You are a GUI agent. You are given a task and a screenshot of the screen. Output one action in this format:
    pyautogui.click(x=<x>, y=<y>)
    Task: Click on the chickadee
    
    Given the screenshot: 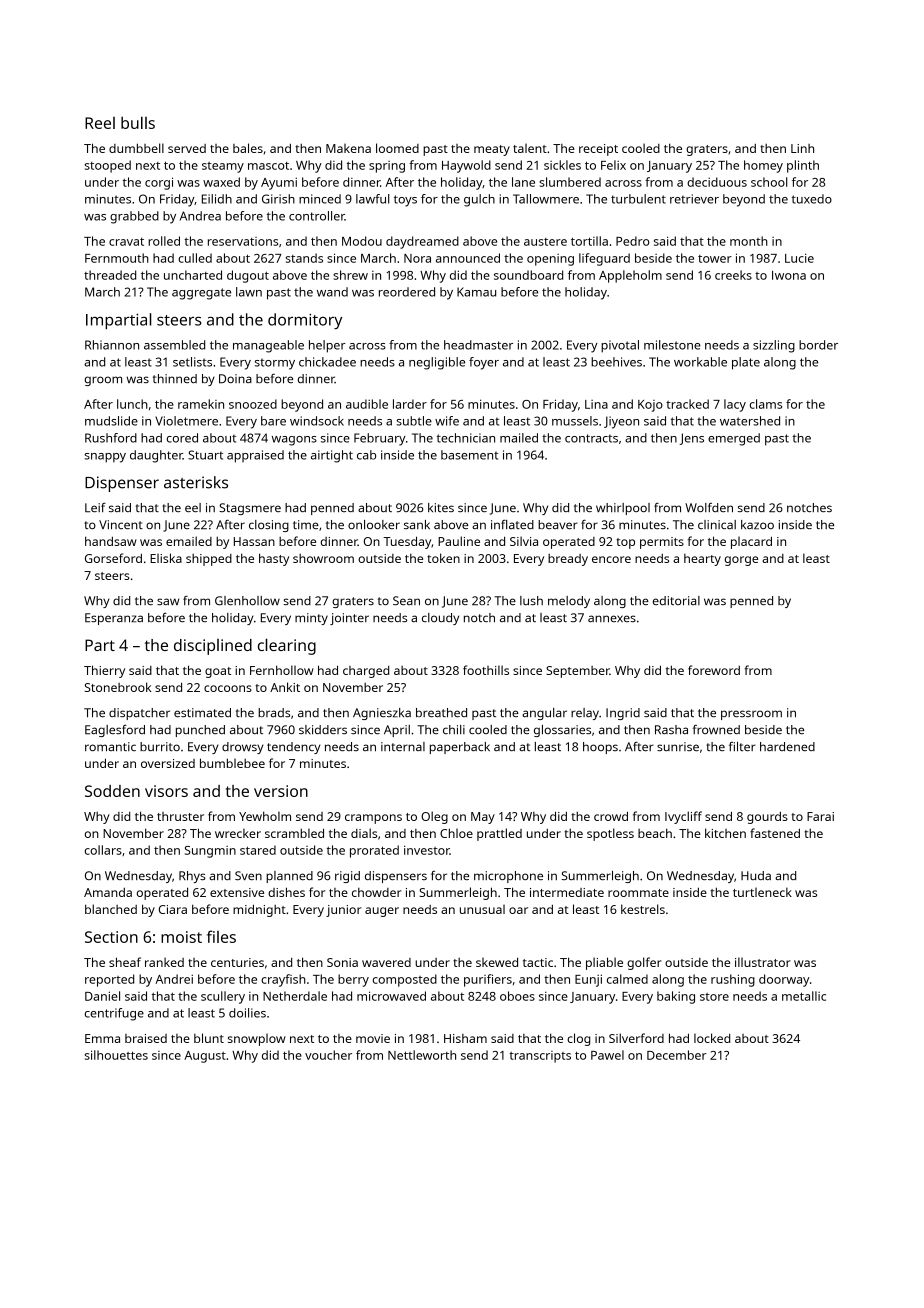 What is the action you would take?
    pyautogui.click(x=327, y=362)
